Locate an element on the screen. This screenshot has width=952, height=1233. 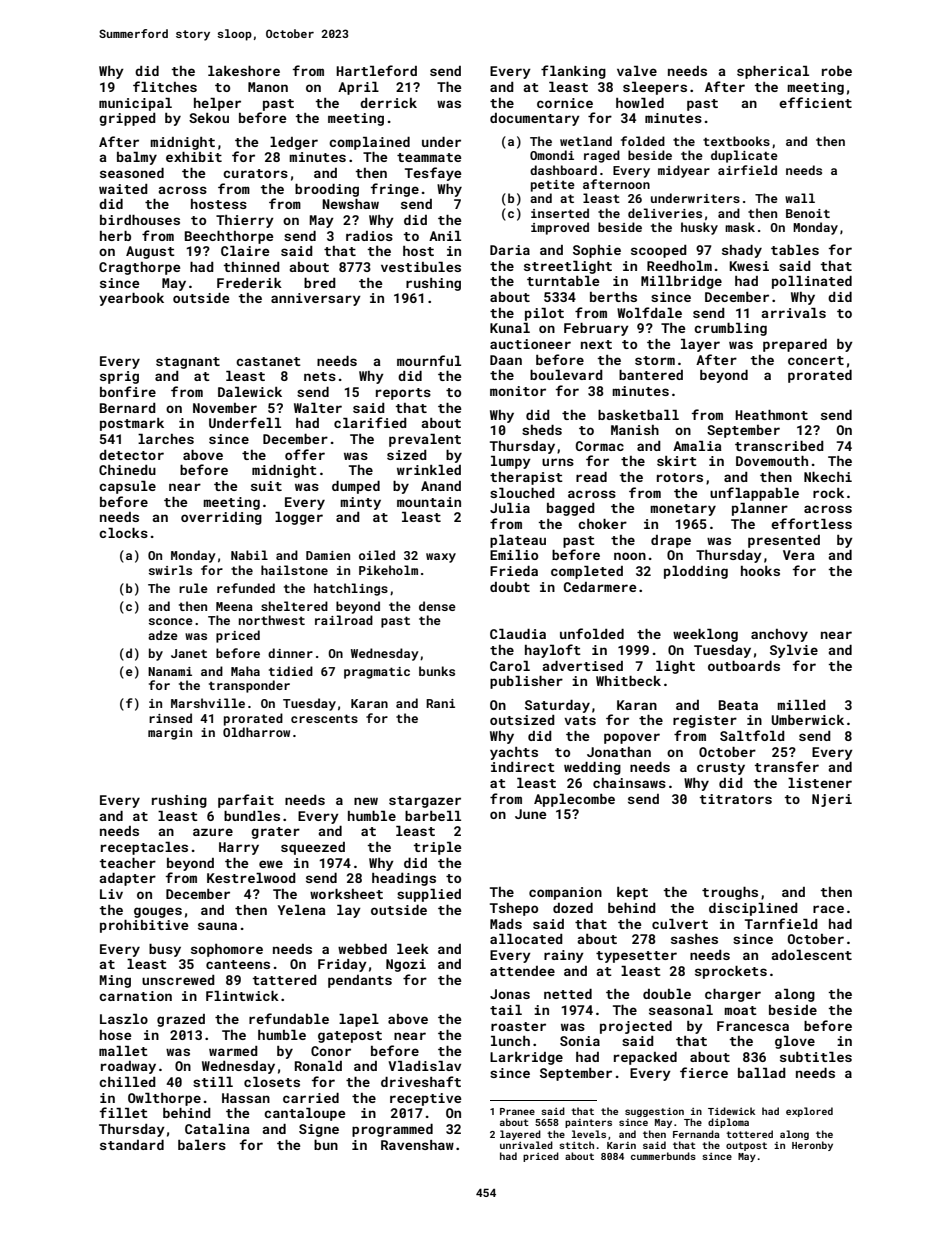
pragmatic is located at coordinates (377, 673).
